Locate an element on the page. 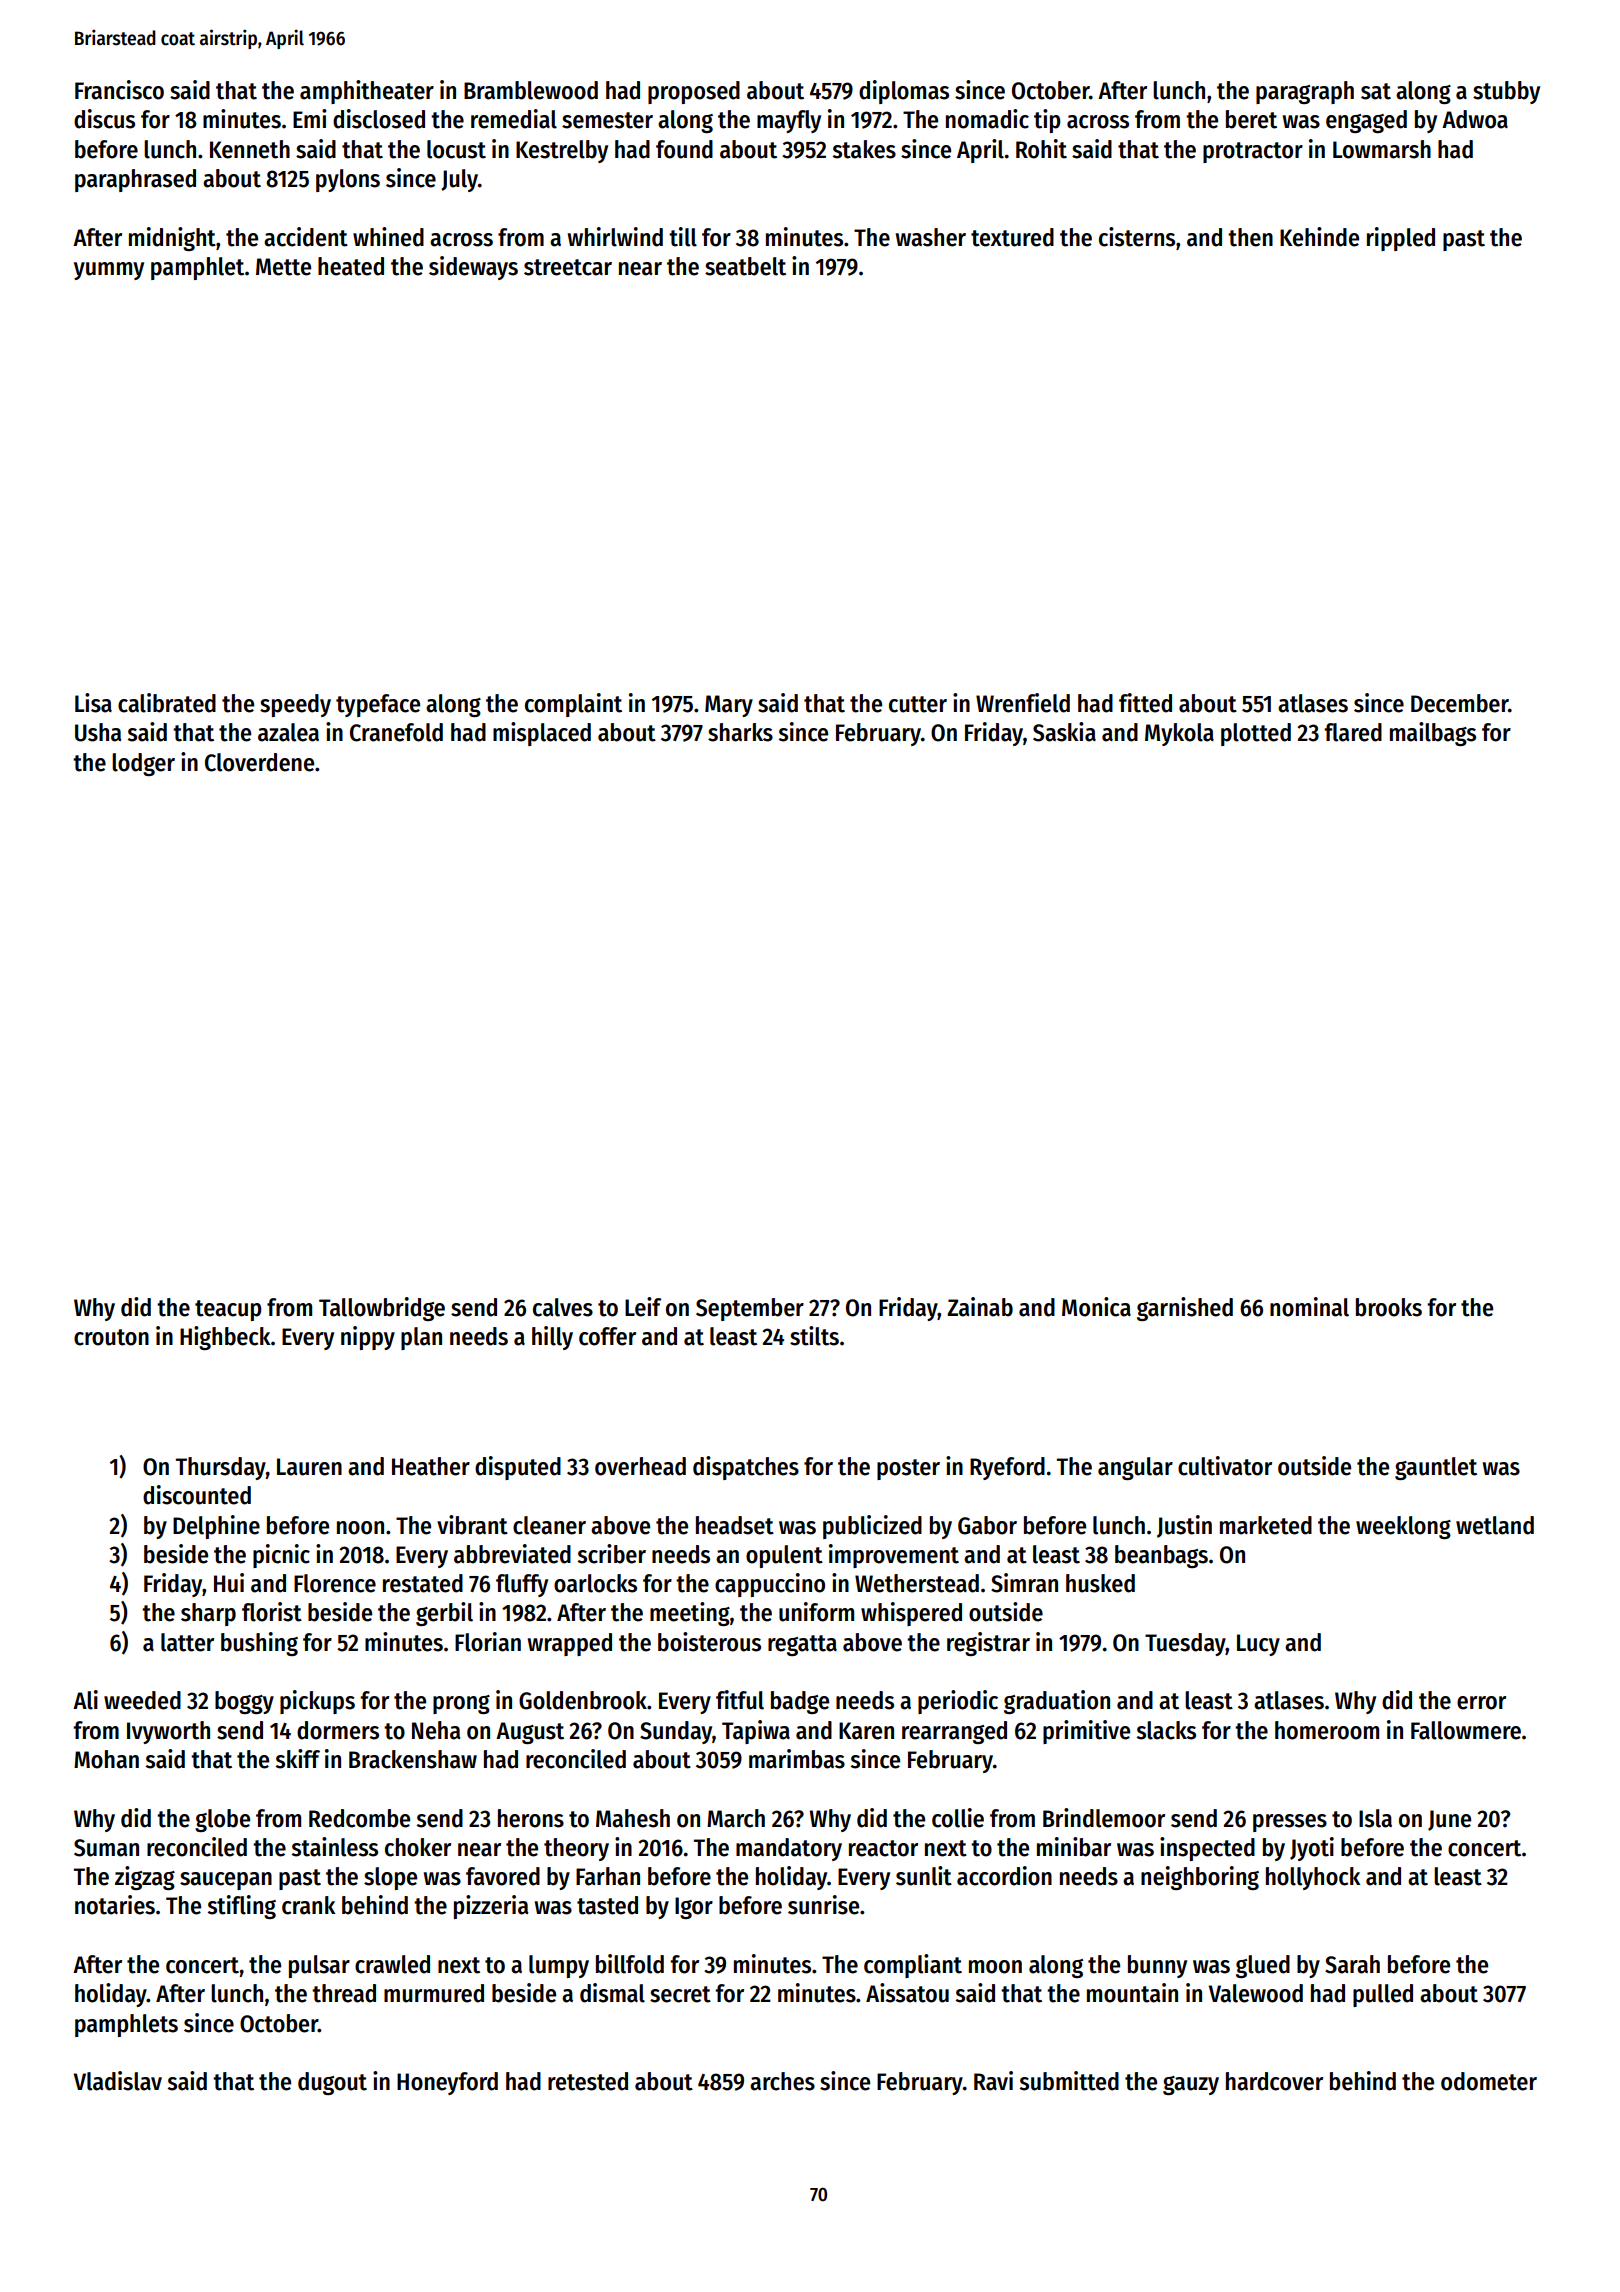 The image size is (1620, 2292). Tapiwa is located at coordinates (756, 1732).
